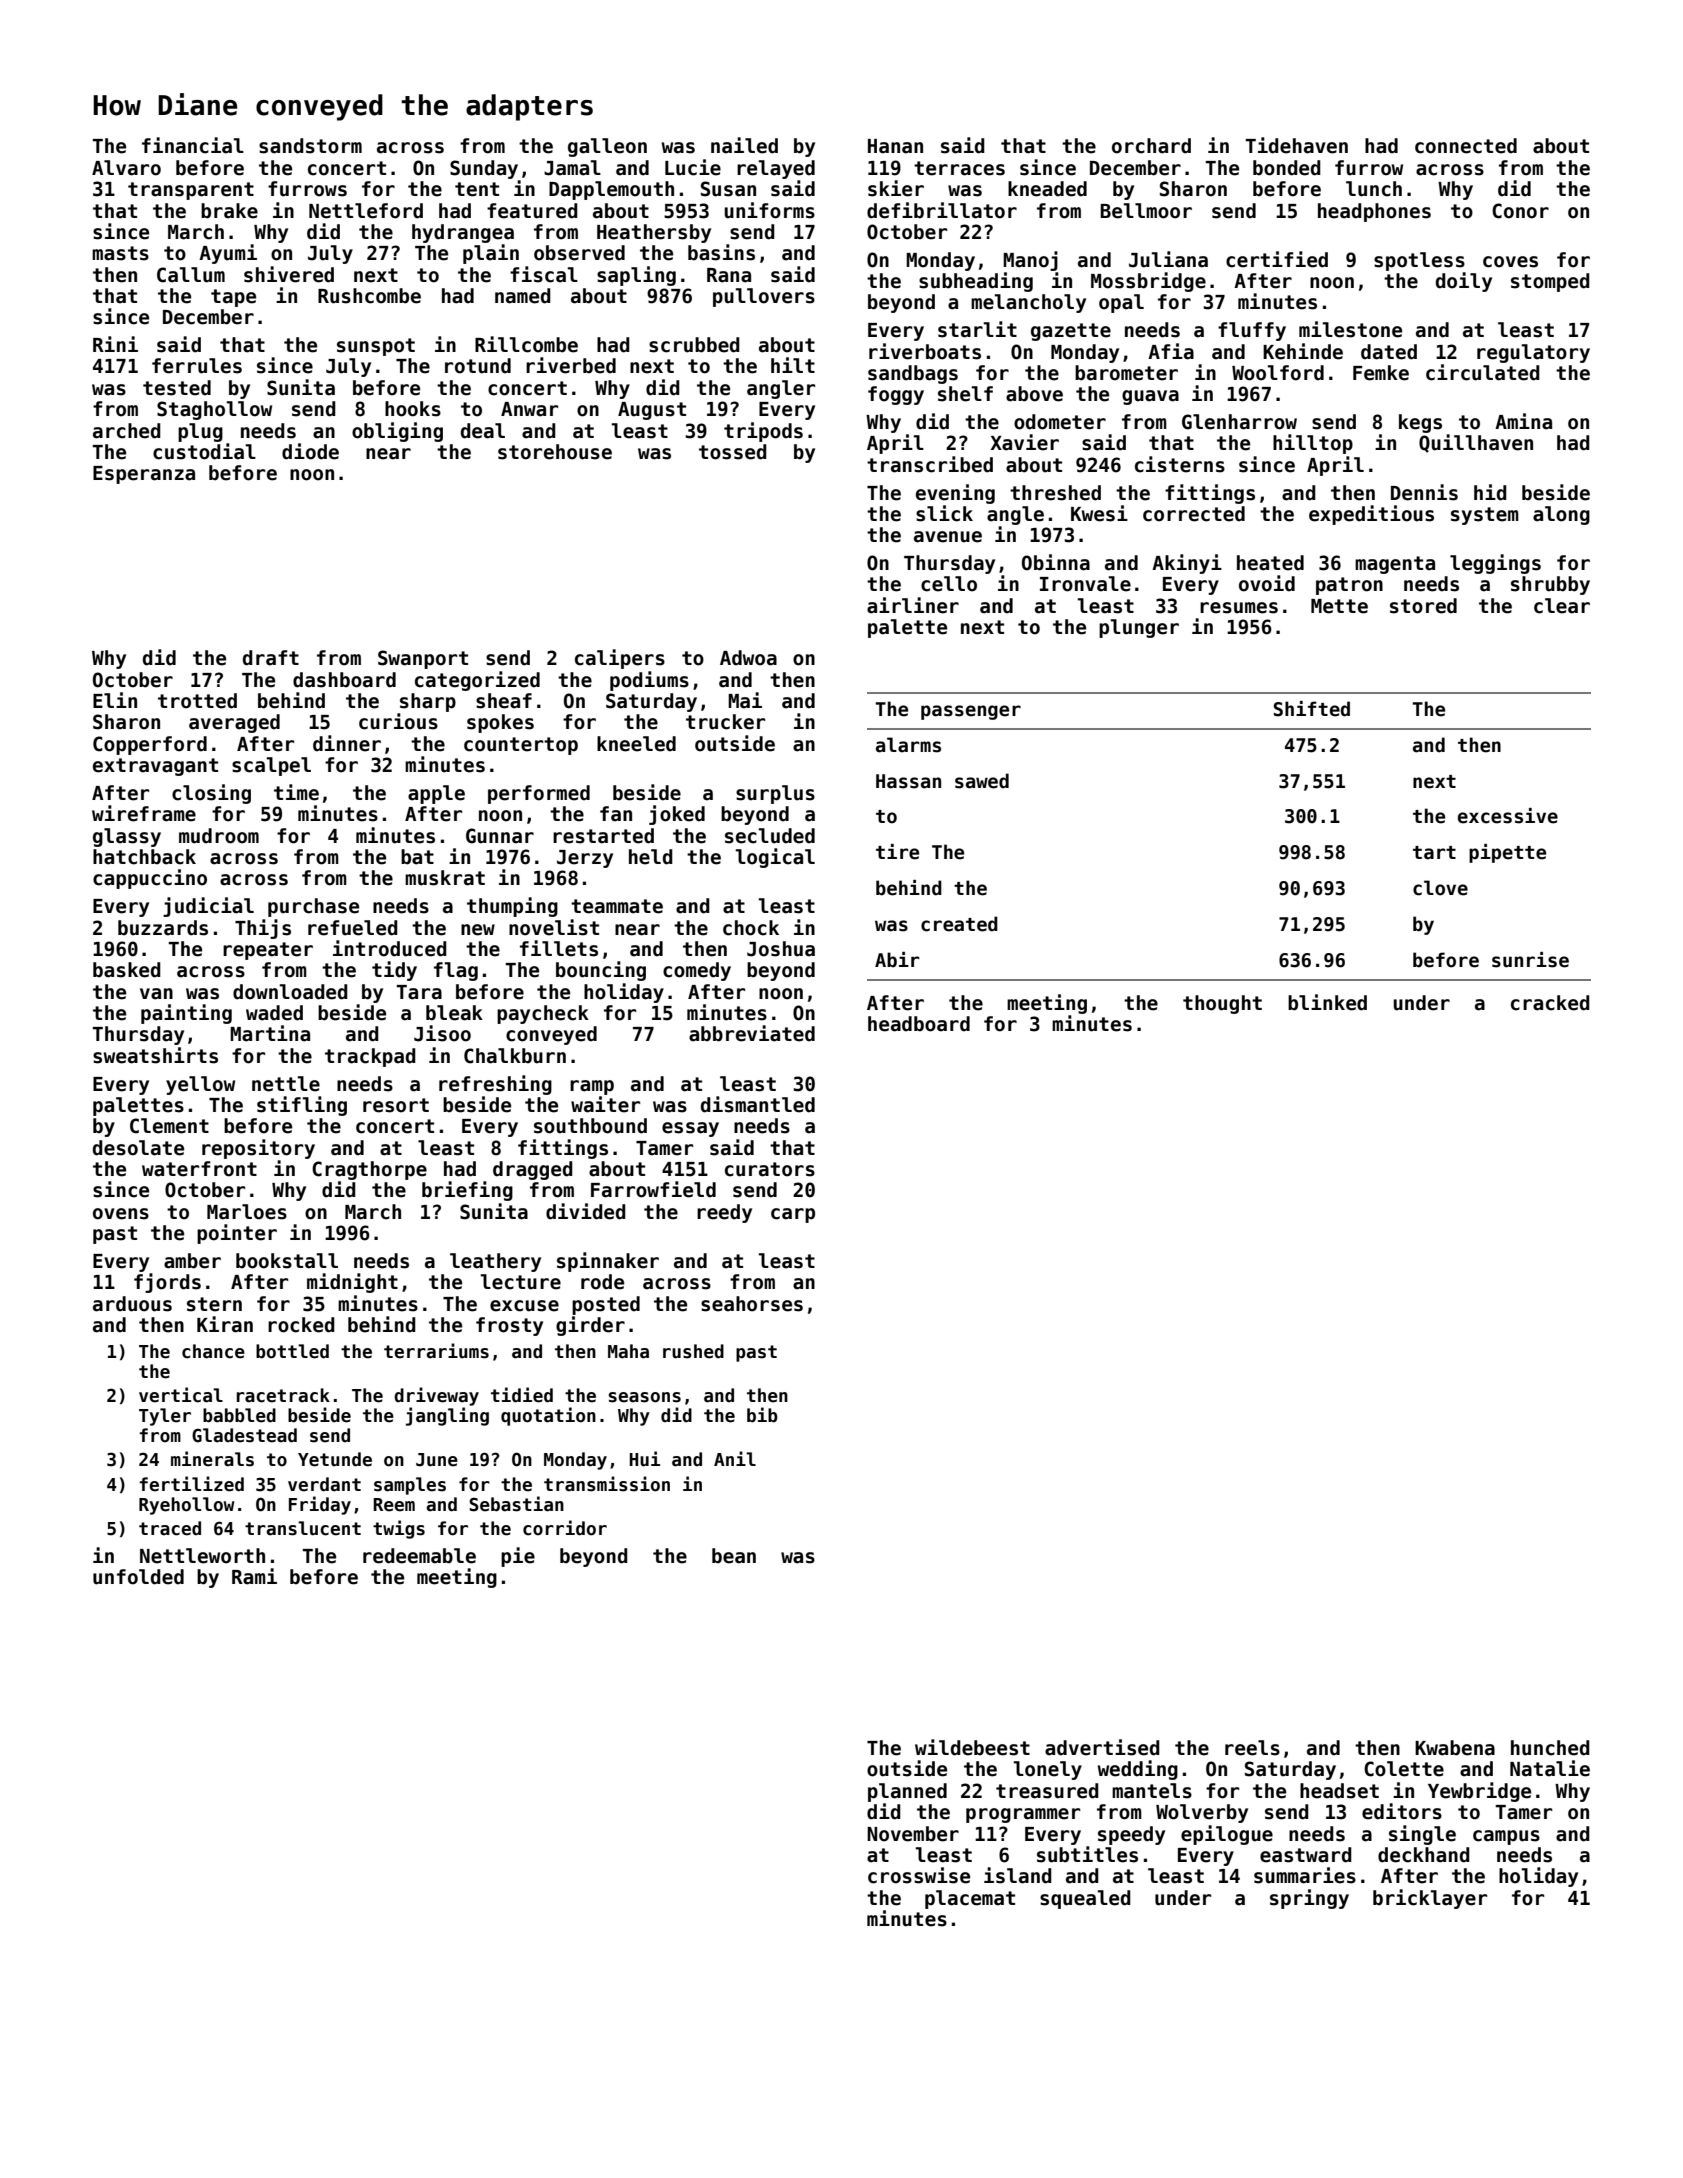 This page has width=1683, height=2178. What do you see at coordinates (1085, 1899) in the page?
I see `squealed` at bounding box center [1085, 1899].
